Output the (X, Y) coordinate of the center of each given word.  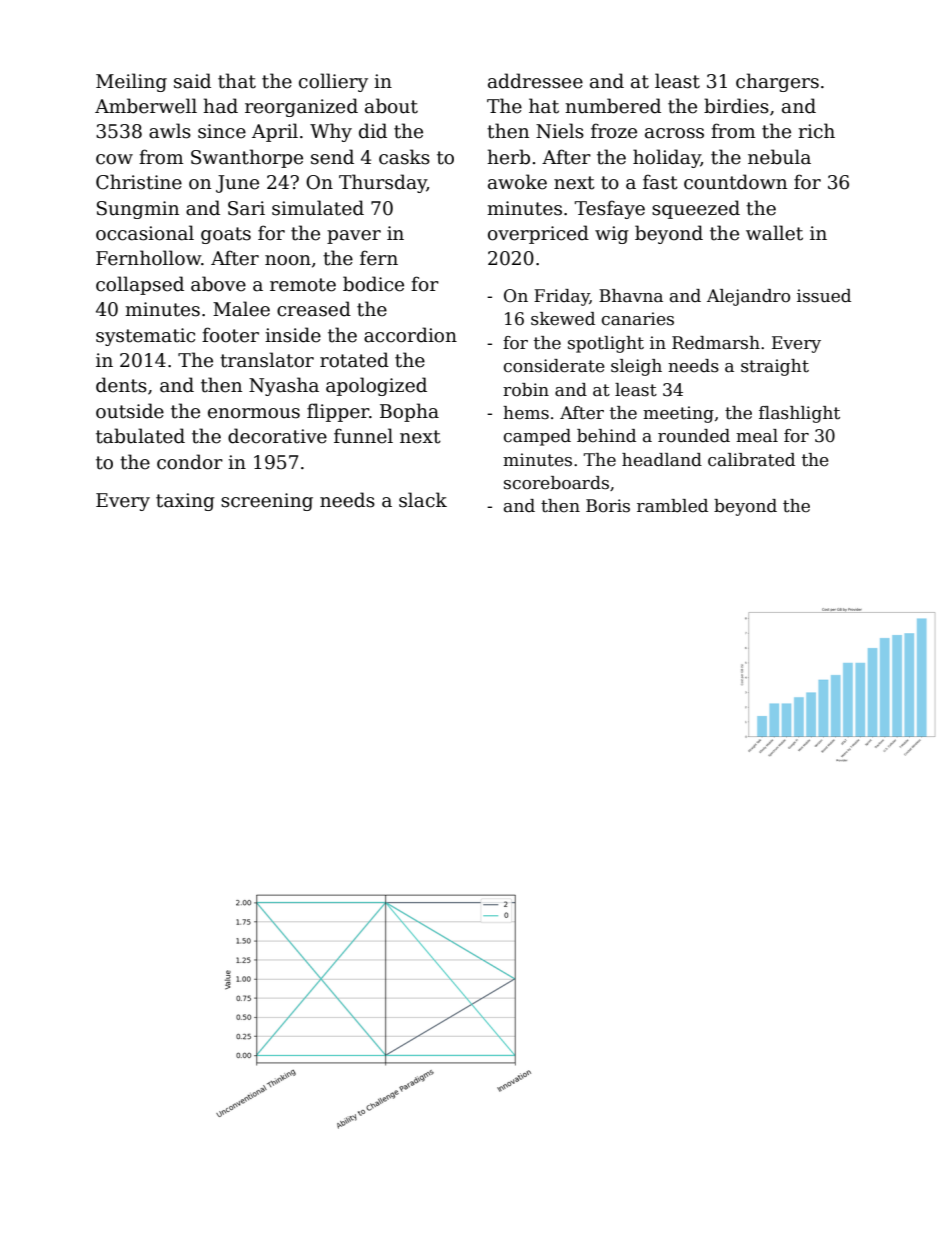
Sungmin (138, 210)
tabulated (140, 436)
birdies (736, 106)
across (674, 133)
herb (508, 157)
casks (404, 157)
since (222, 131)
